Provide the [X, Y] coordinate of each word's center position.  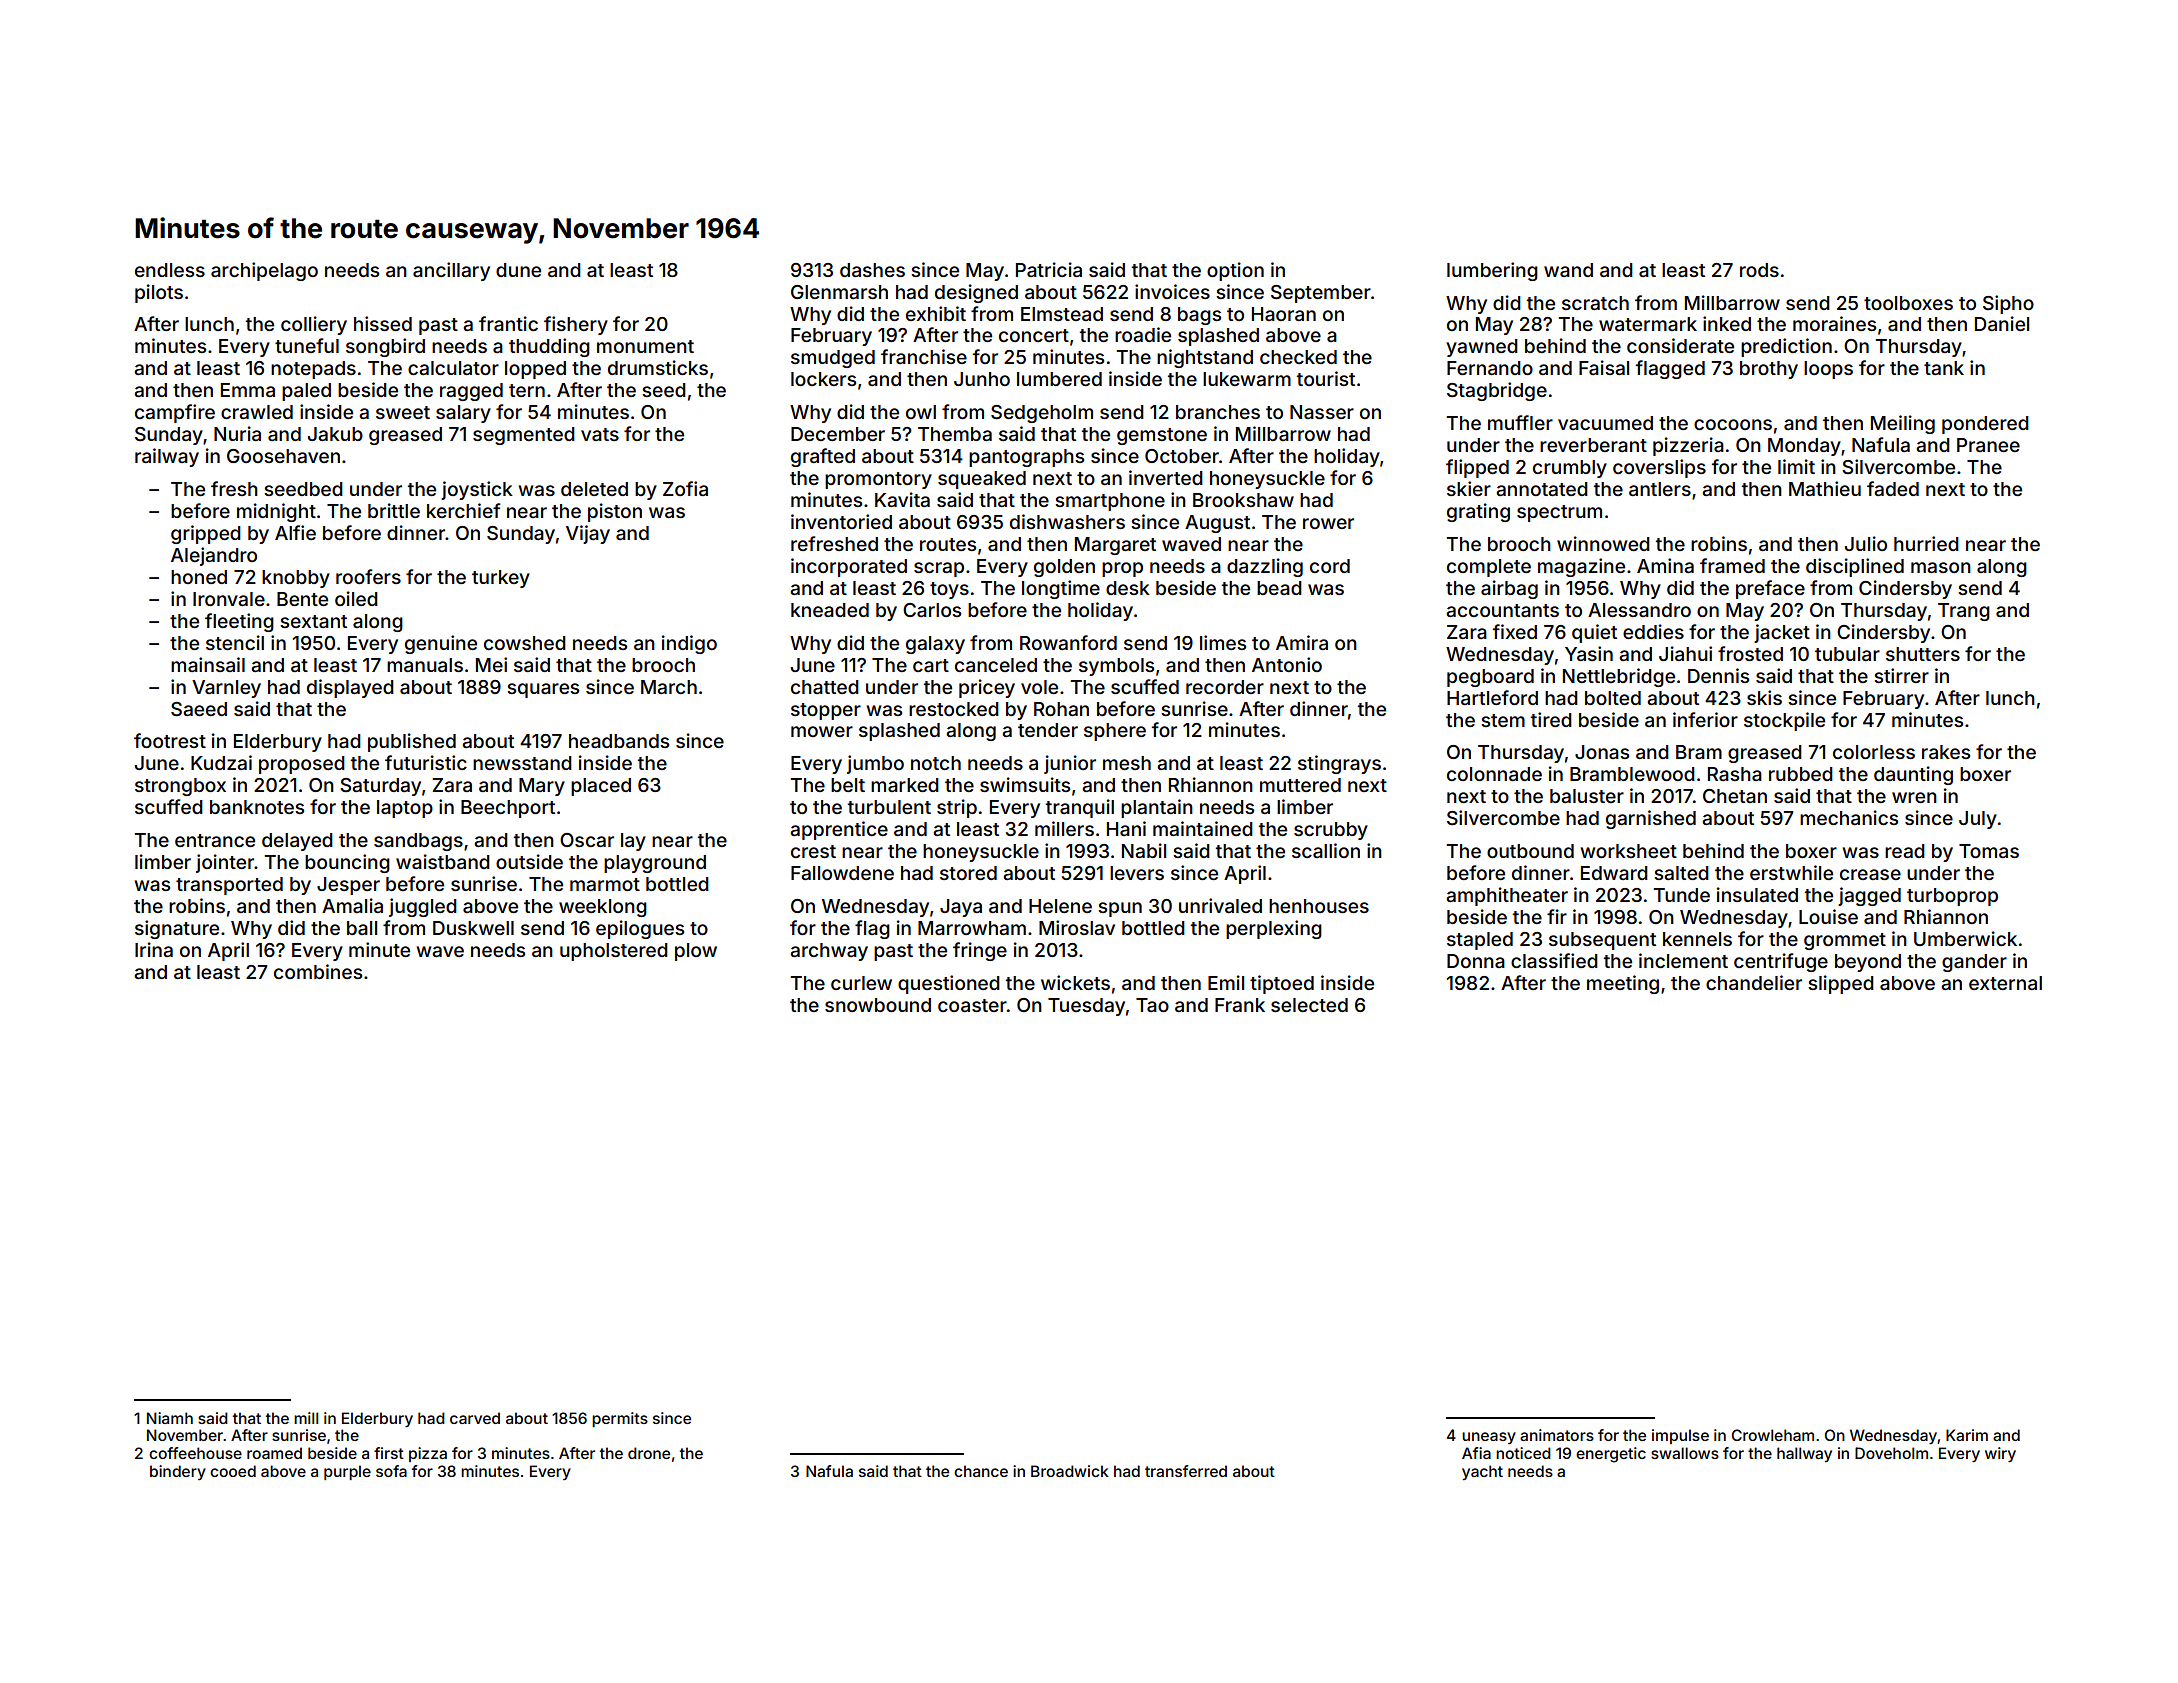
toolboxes [1908, 303]
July [1978, 820]
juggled [423, 907]
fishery [576, 325]
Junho [982, 379]
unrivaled [1220, 905]
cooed [233, 1471]
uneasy [1489, 1438]
